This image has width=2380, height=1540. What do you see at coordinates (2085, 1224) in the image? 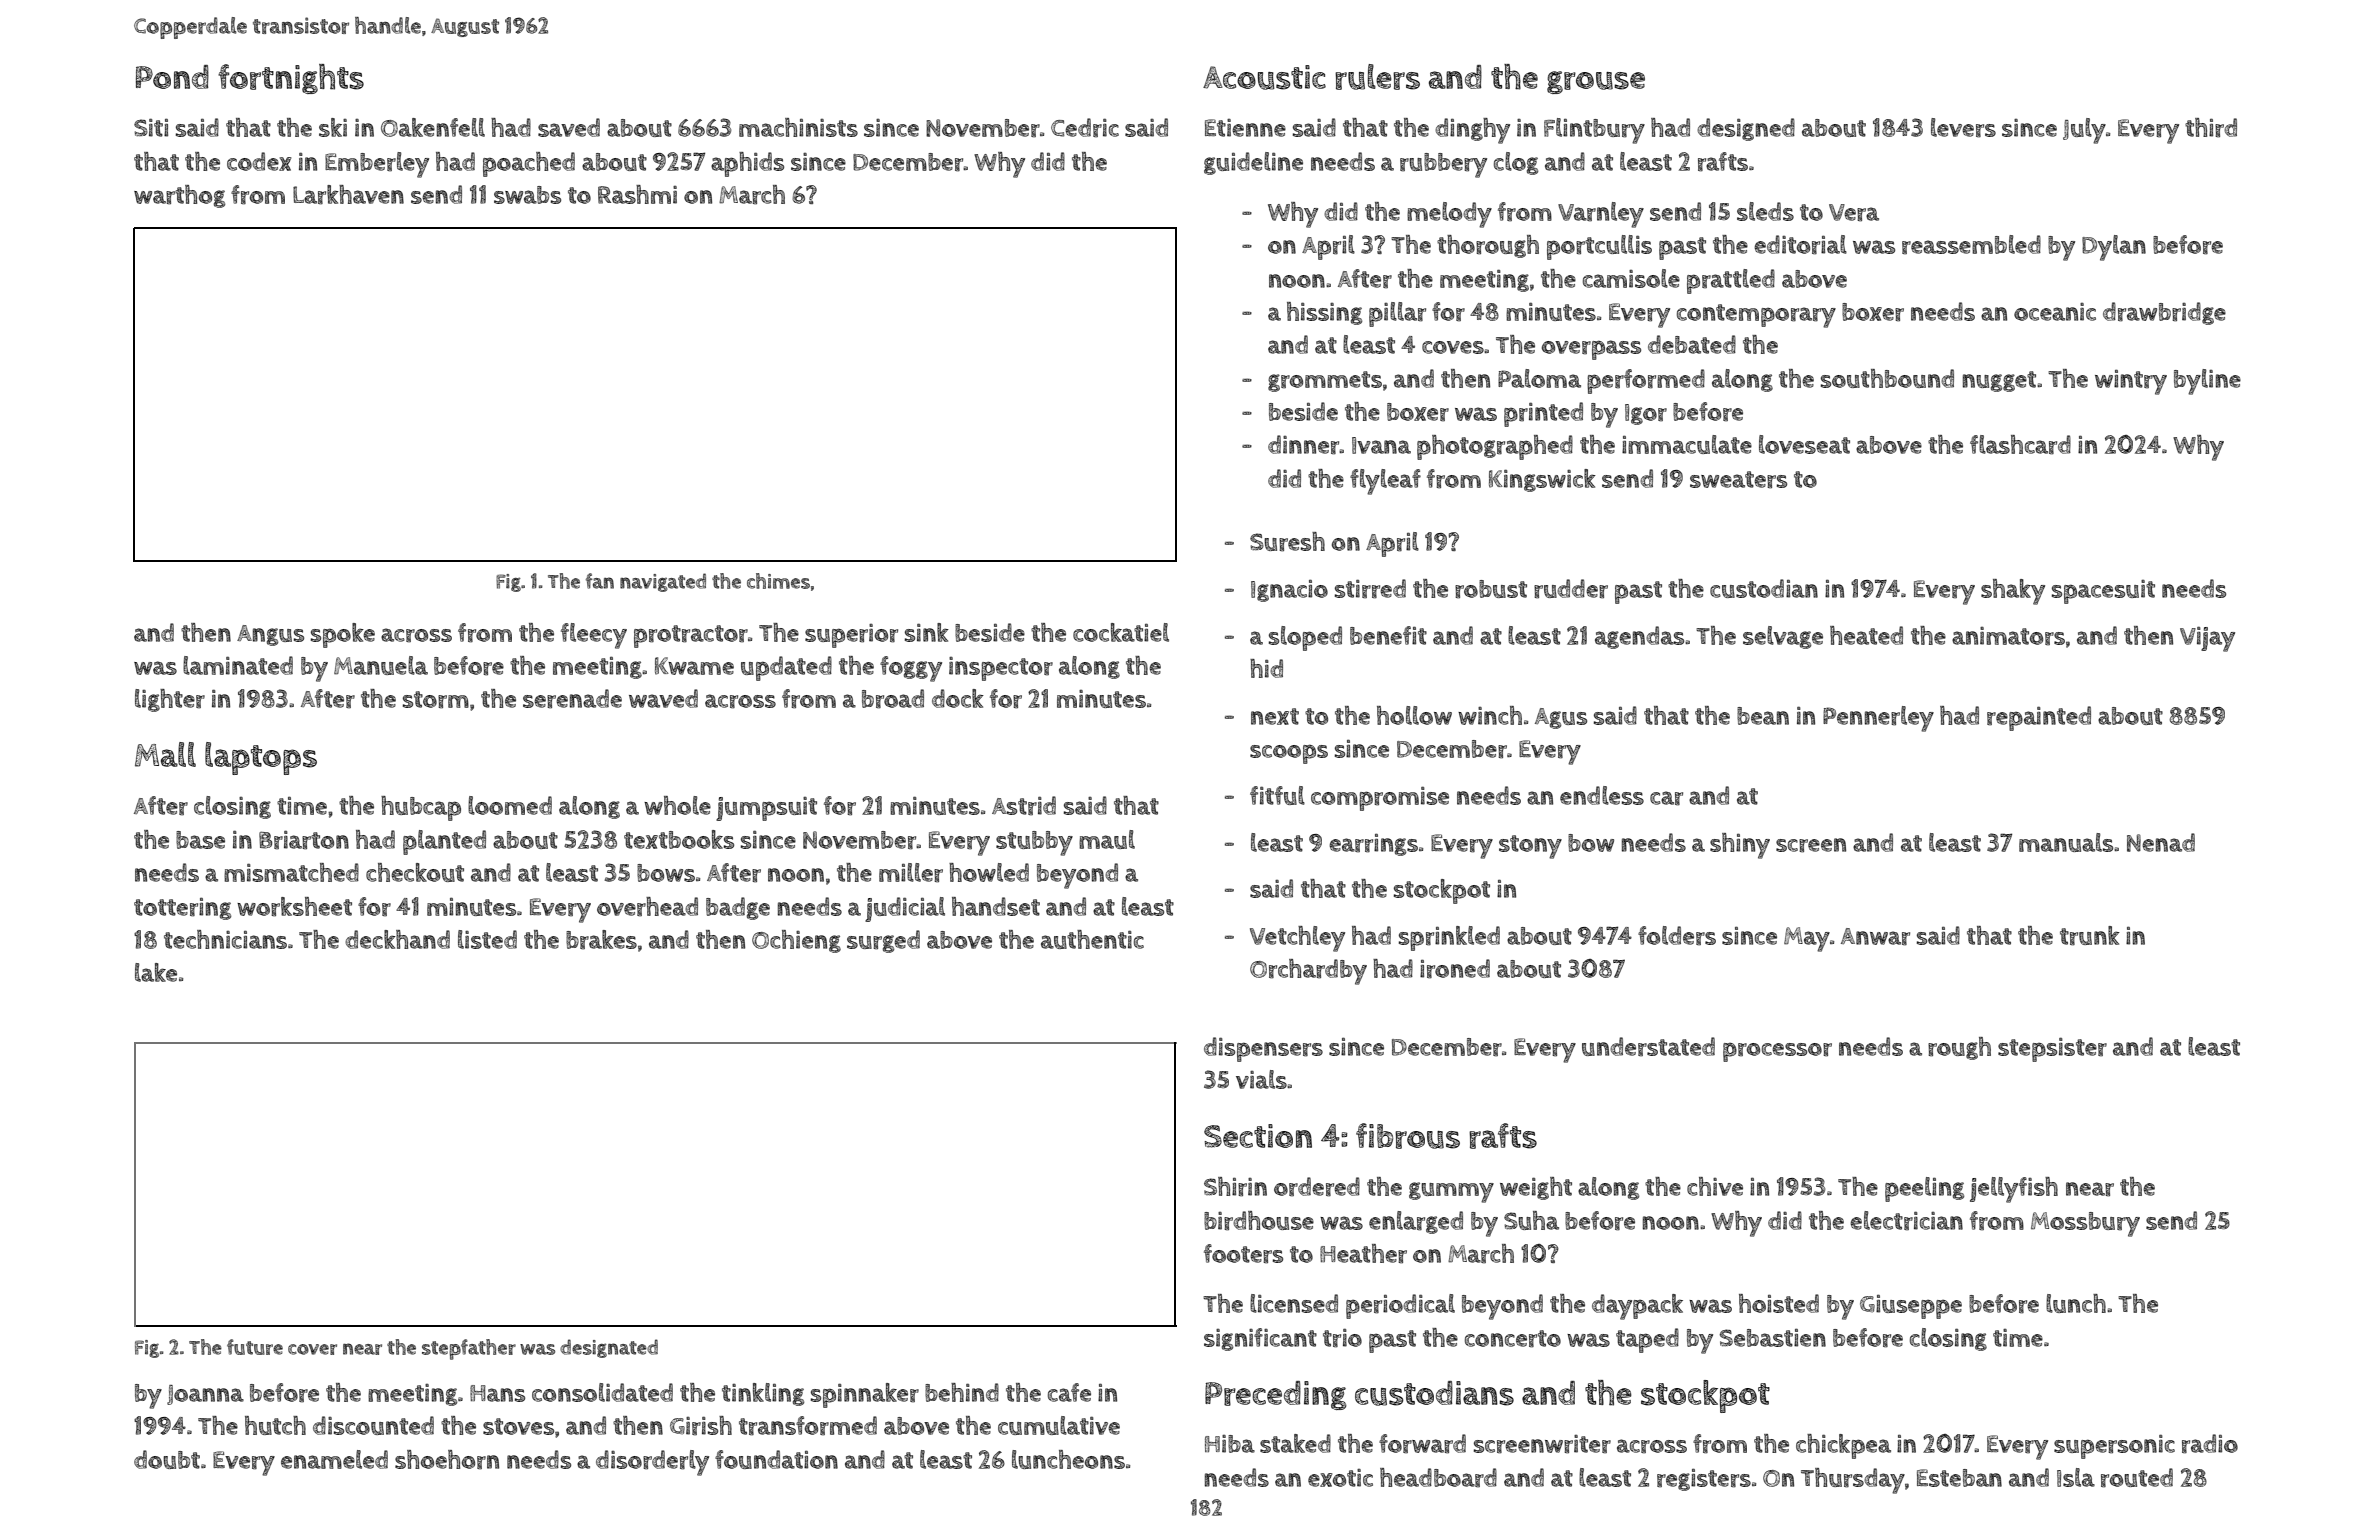
I see `Mossbury` at bounding box center [2085, 1224].
